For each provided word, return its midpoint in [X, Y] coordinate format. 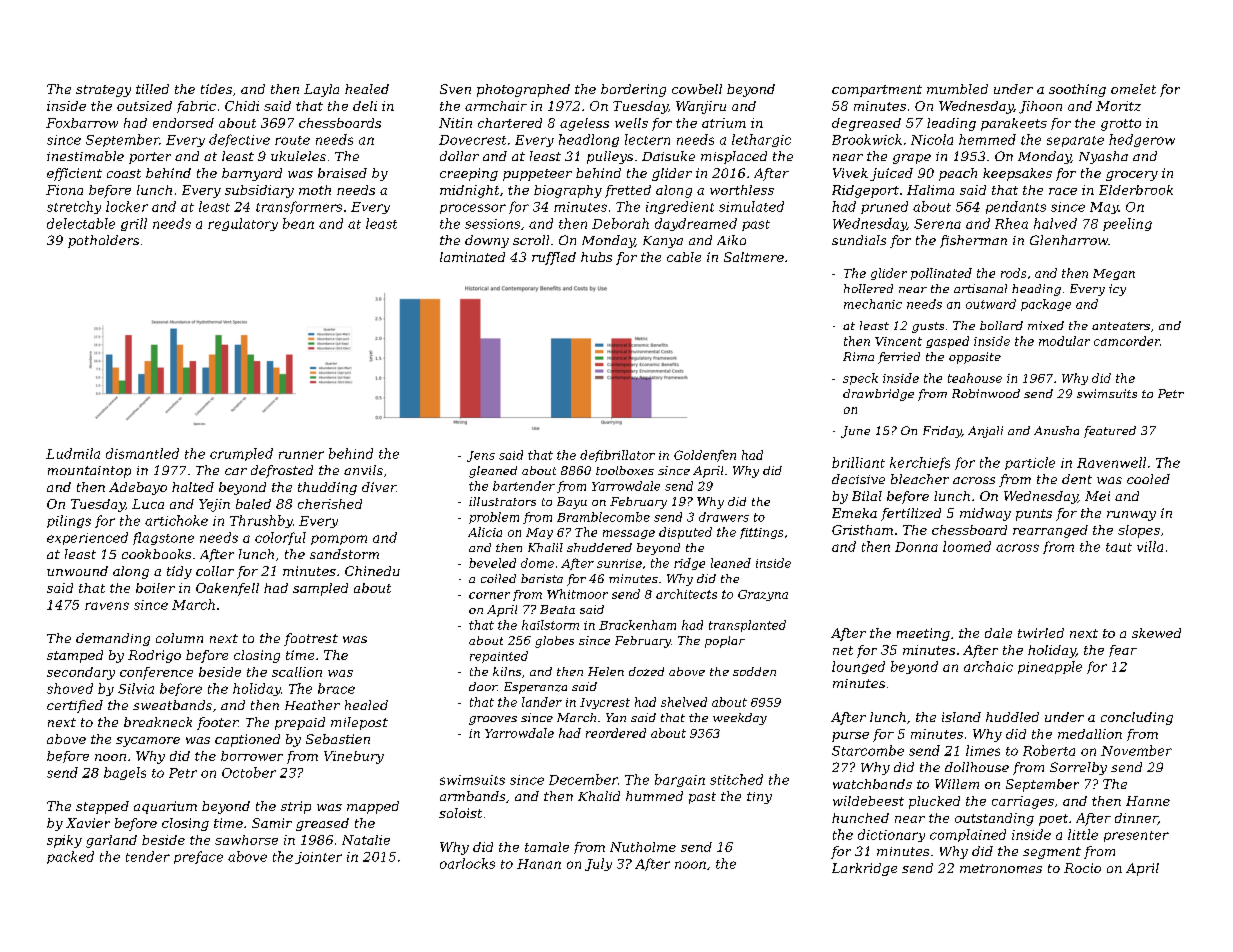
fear [1123, 651]
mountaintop [89, 472]
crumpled [241, 454]
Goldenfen [705, 456]
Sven [455, 89]
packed [70, 857]
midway [985, 514]
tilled [152, 89]
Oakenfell [227, 589]
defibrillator [617, 456]
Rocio [1082, 868]
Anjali [985, 432]
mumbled [957, 89]
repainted [499, 657]
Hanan [539, 864]
